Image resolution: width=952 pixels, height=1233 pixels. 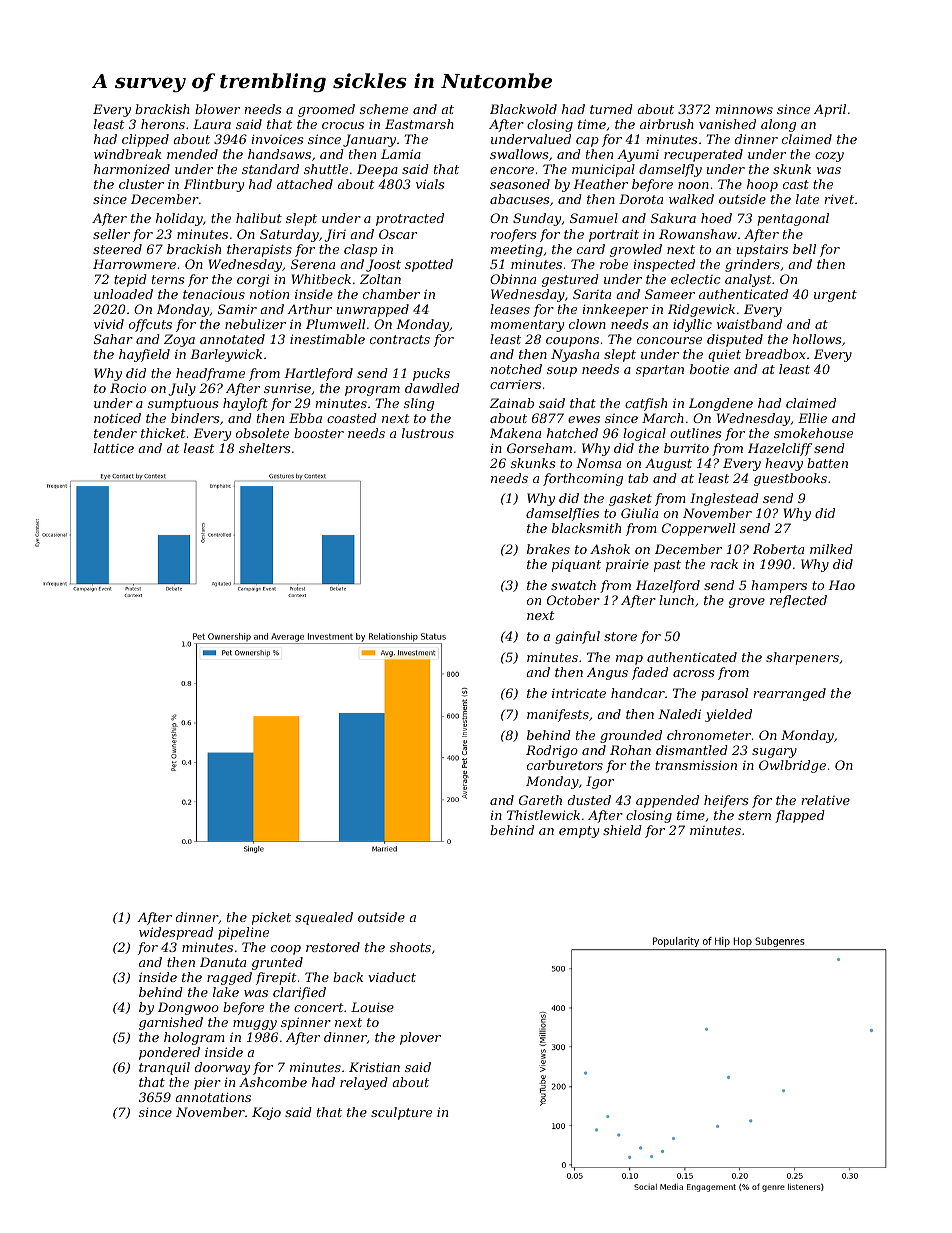 What do you see at coordinates (176, 933) in the image?
I see `widespread` at bounding box center [176, 933].
